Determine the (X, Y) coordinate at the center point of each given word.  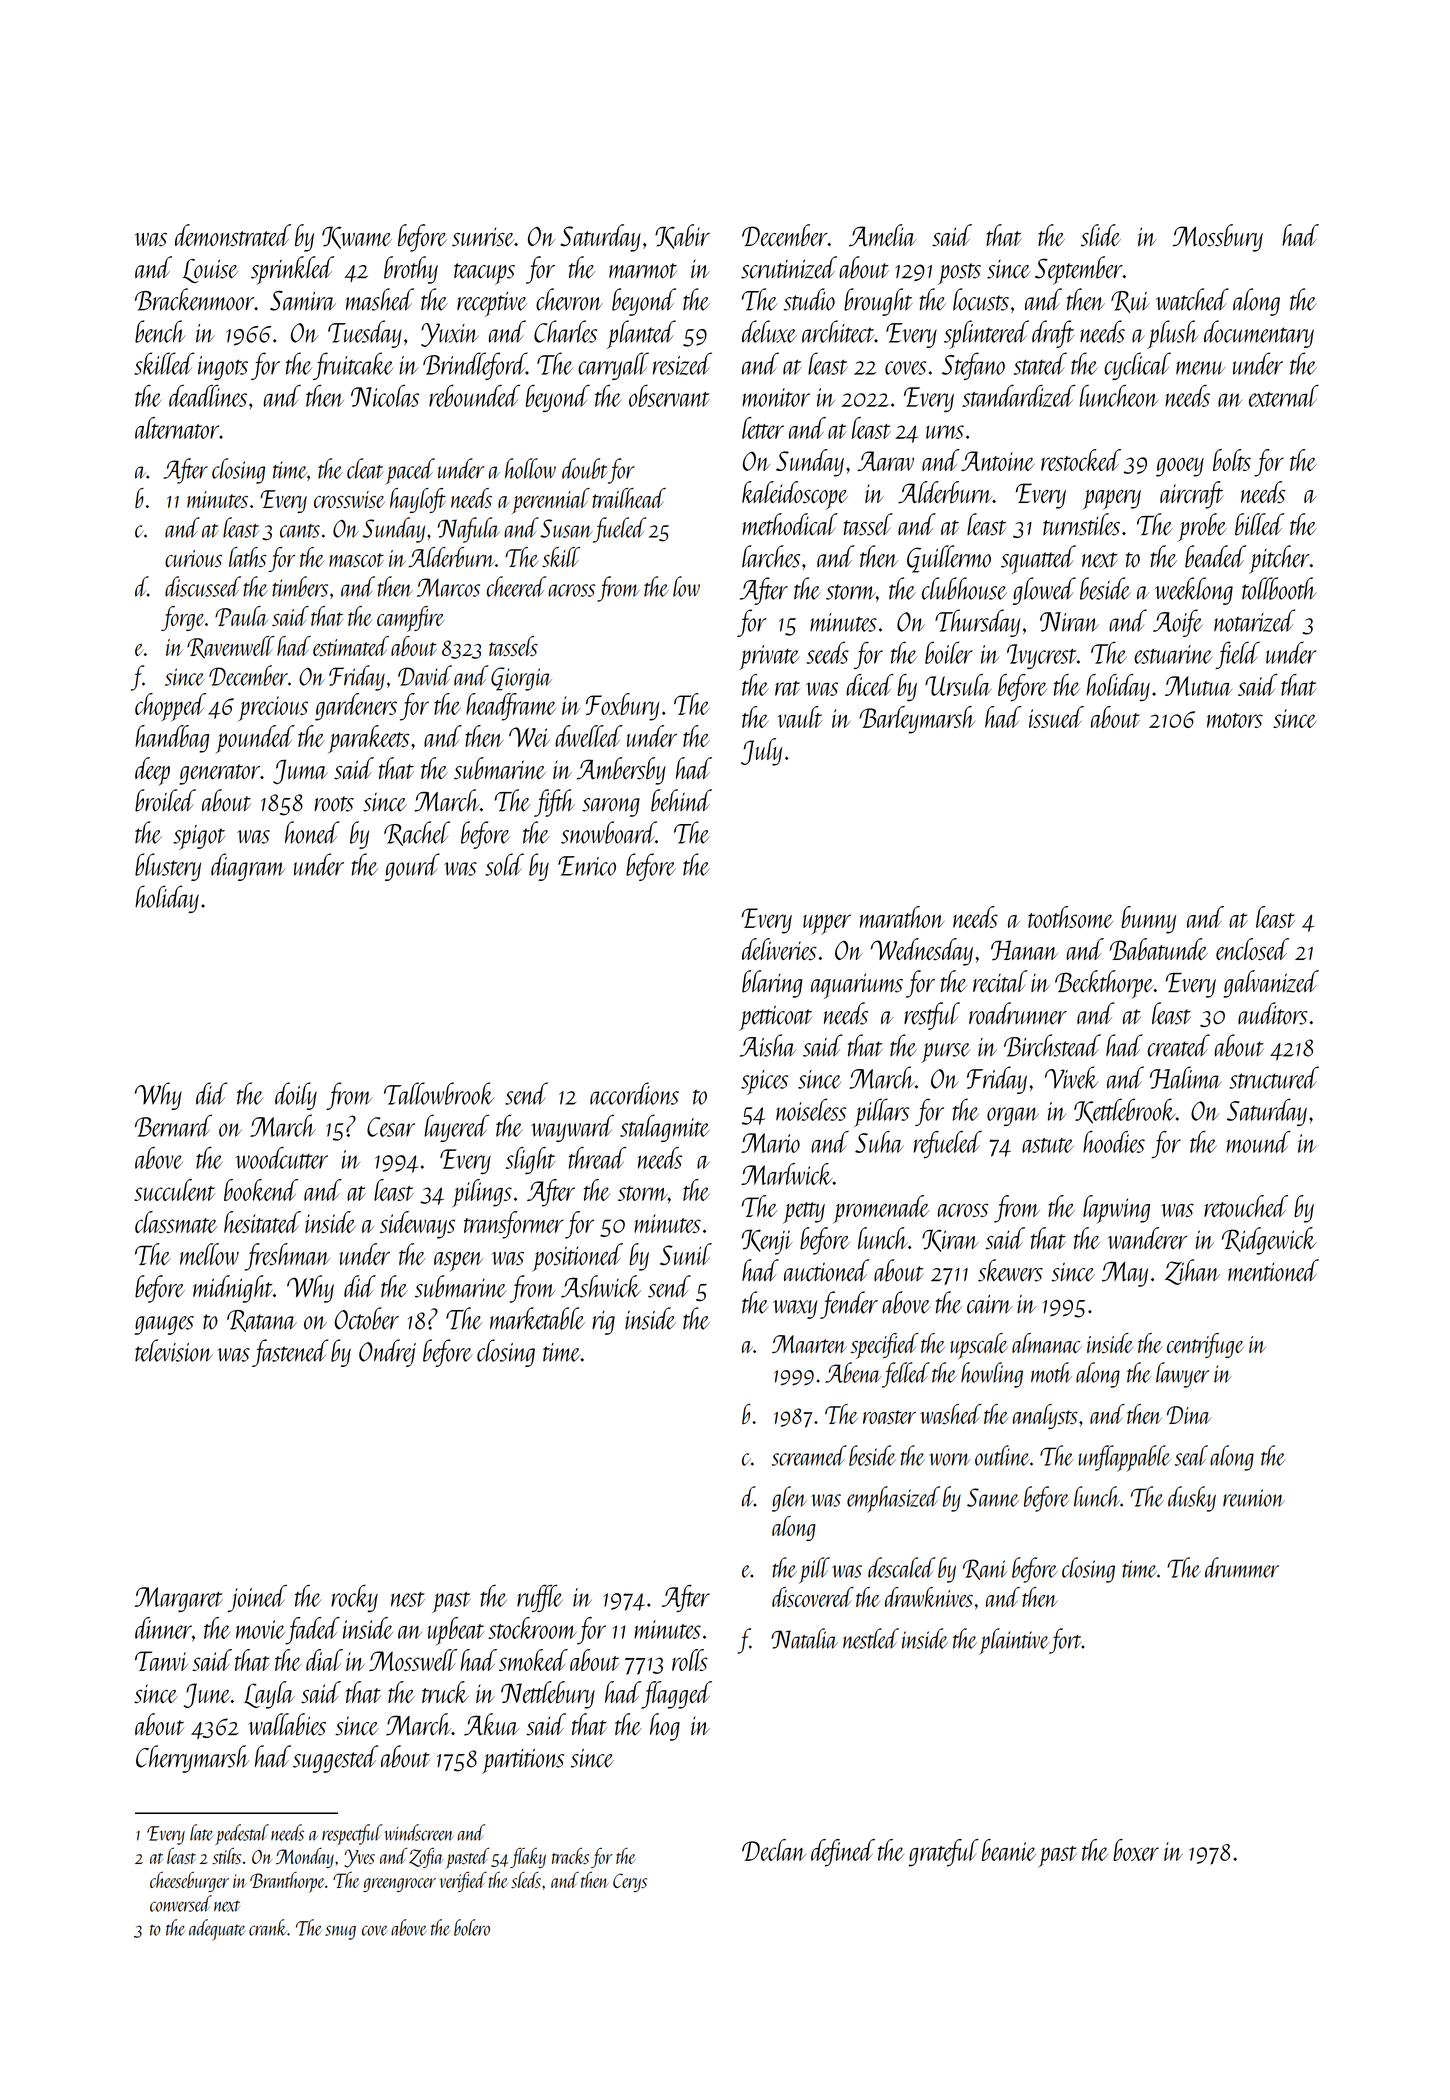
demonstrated (233, 235)
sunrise (483, 237)
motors (1235, 720)
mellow (209, 1254)
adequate (217, 1930)
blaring (772, 984)
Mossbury (1218, 238)
